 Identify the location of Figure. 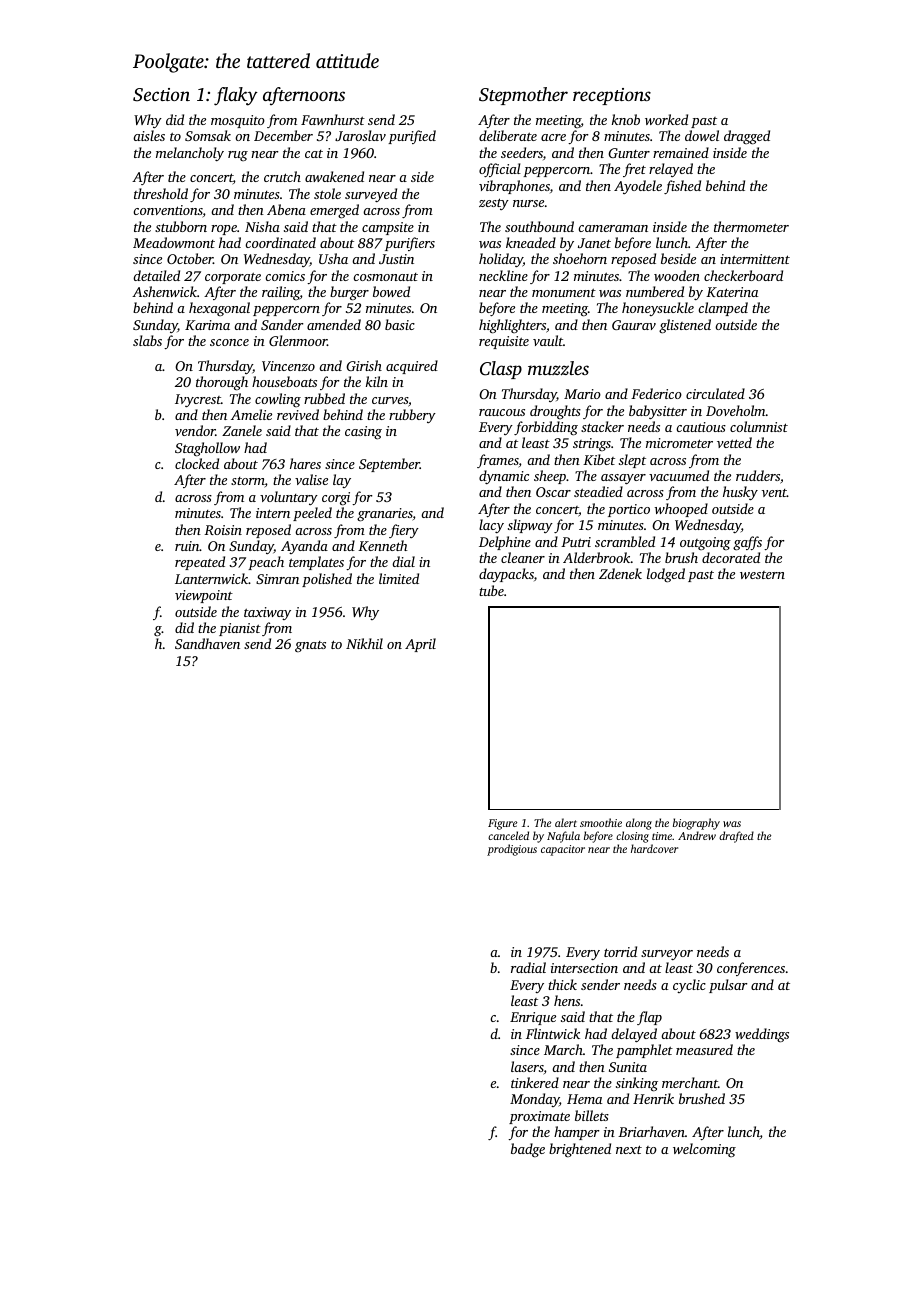
(502, 824).
